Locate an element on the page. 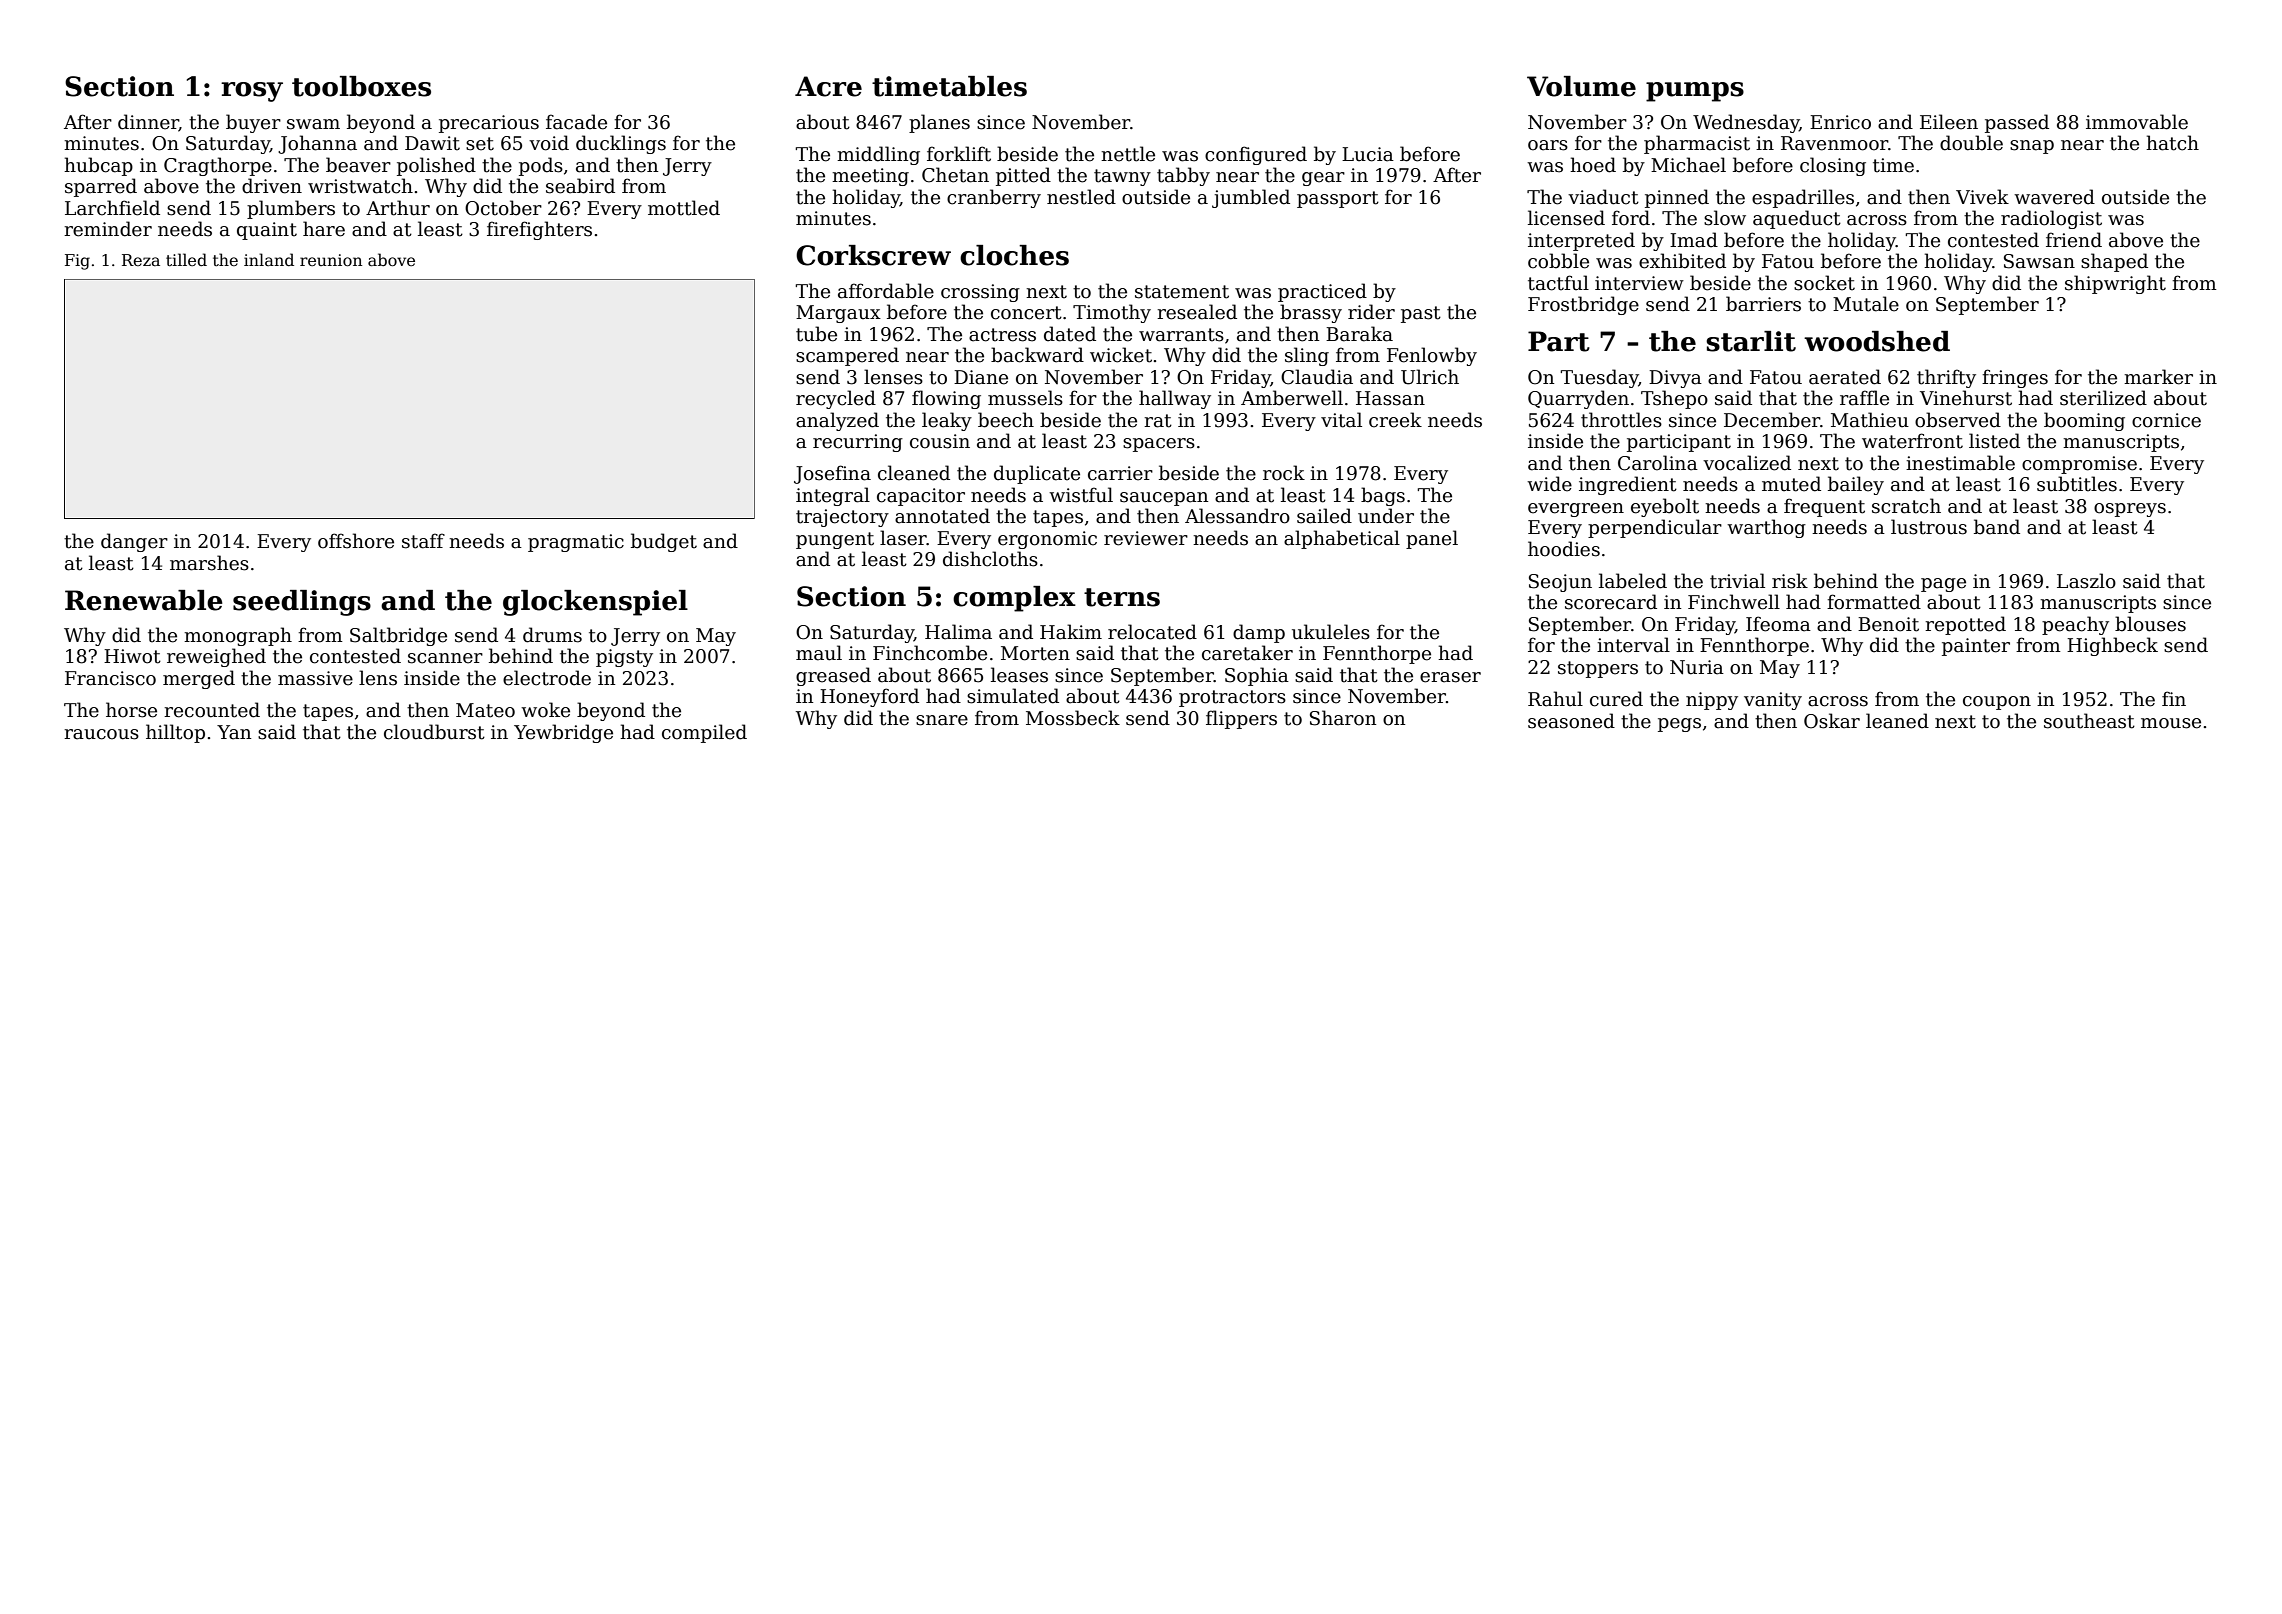 Image resolution: width=2282 pixels, height=1614 pixels. Acre is located at coordinates (828, 86).
